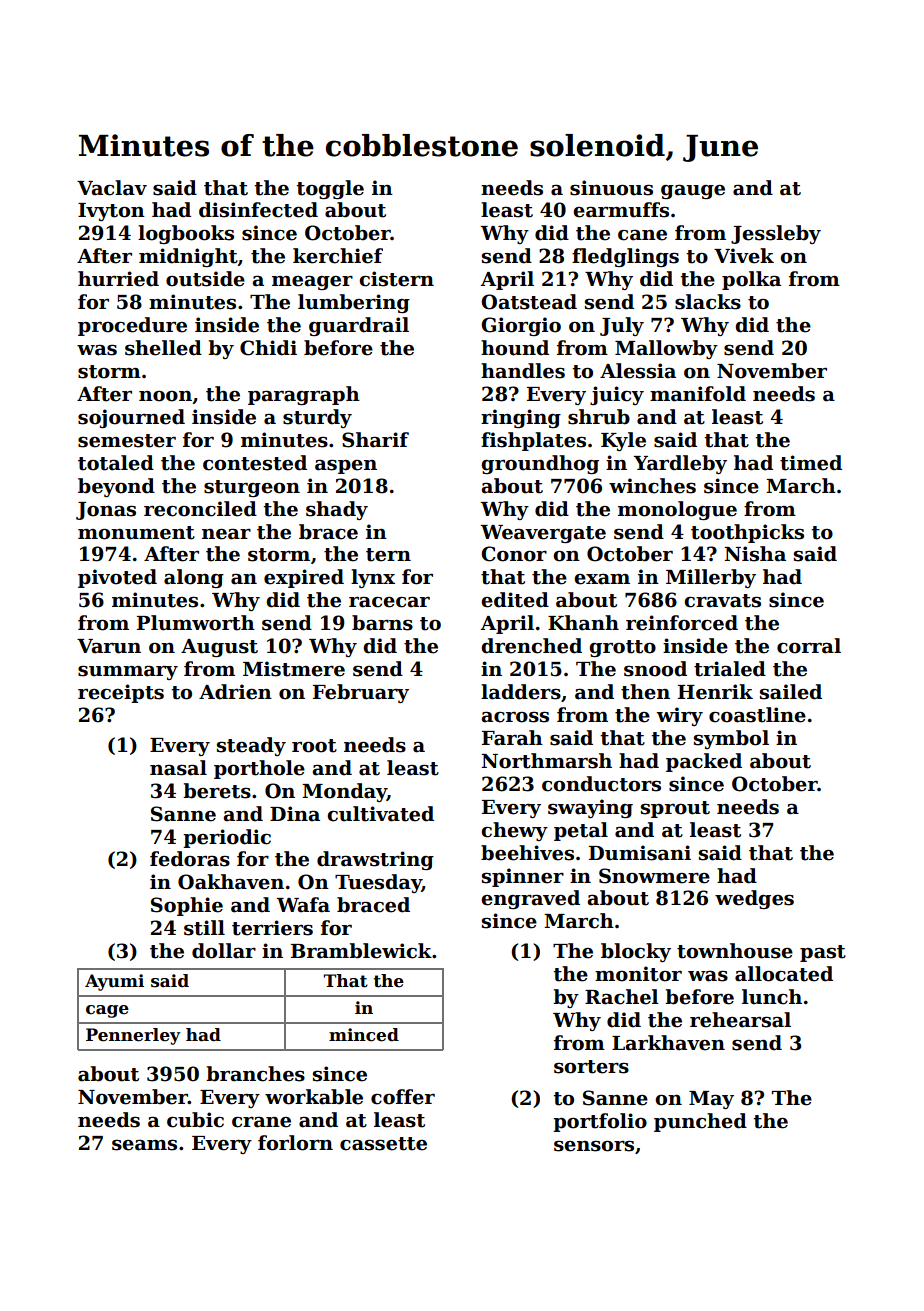 The image size is (924, 1311). What do you see at coordinates (195, 1120) in the page?
I see `cubic` at bounding box center [195, 1120].
